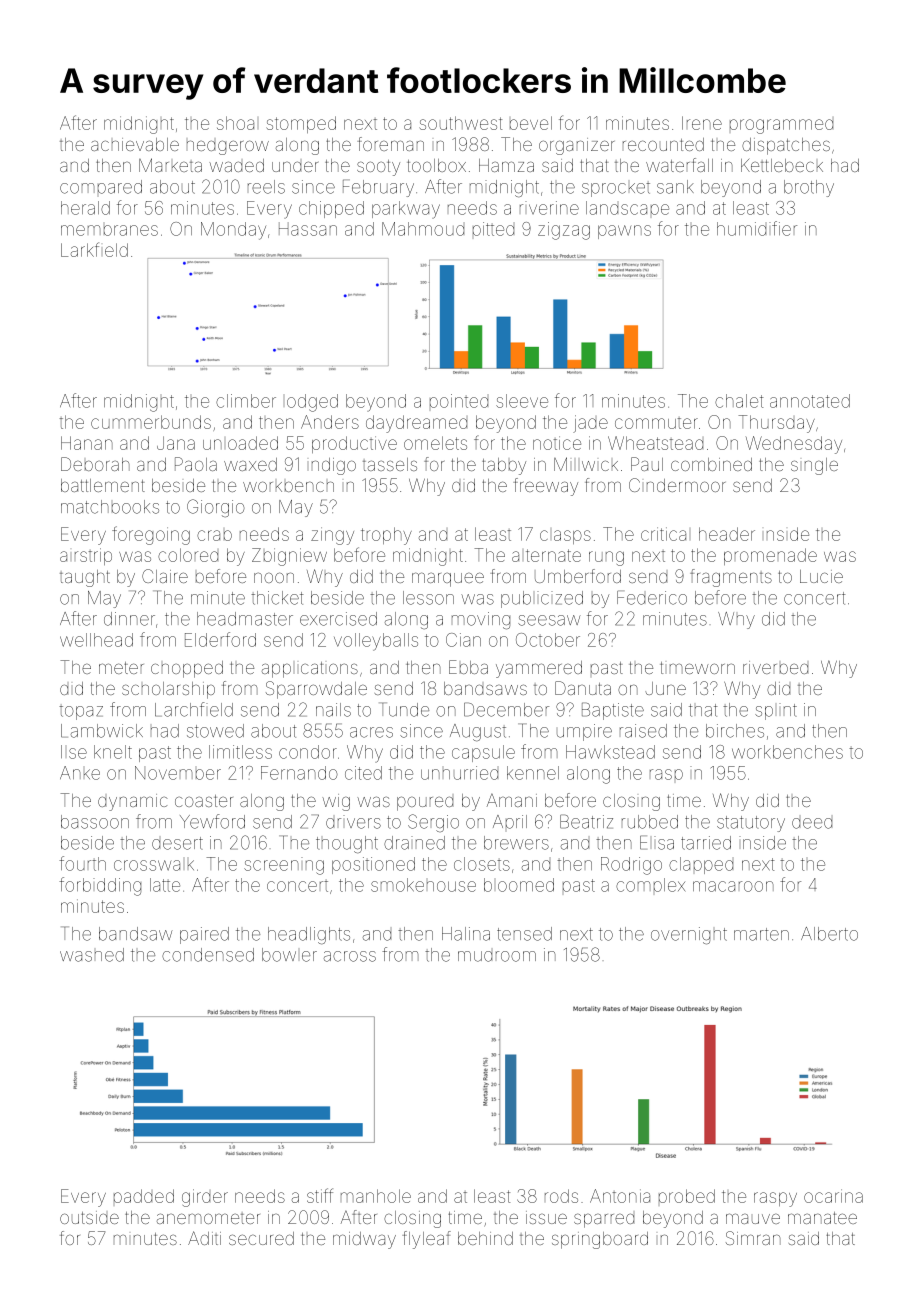 The height and width of the image is (1314, 924). What do you see at coordinates (416, 424) in the image?
I see `daydreamed` at bounding box center [416, 424].
